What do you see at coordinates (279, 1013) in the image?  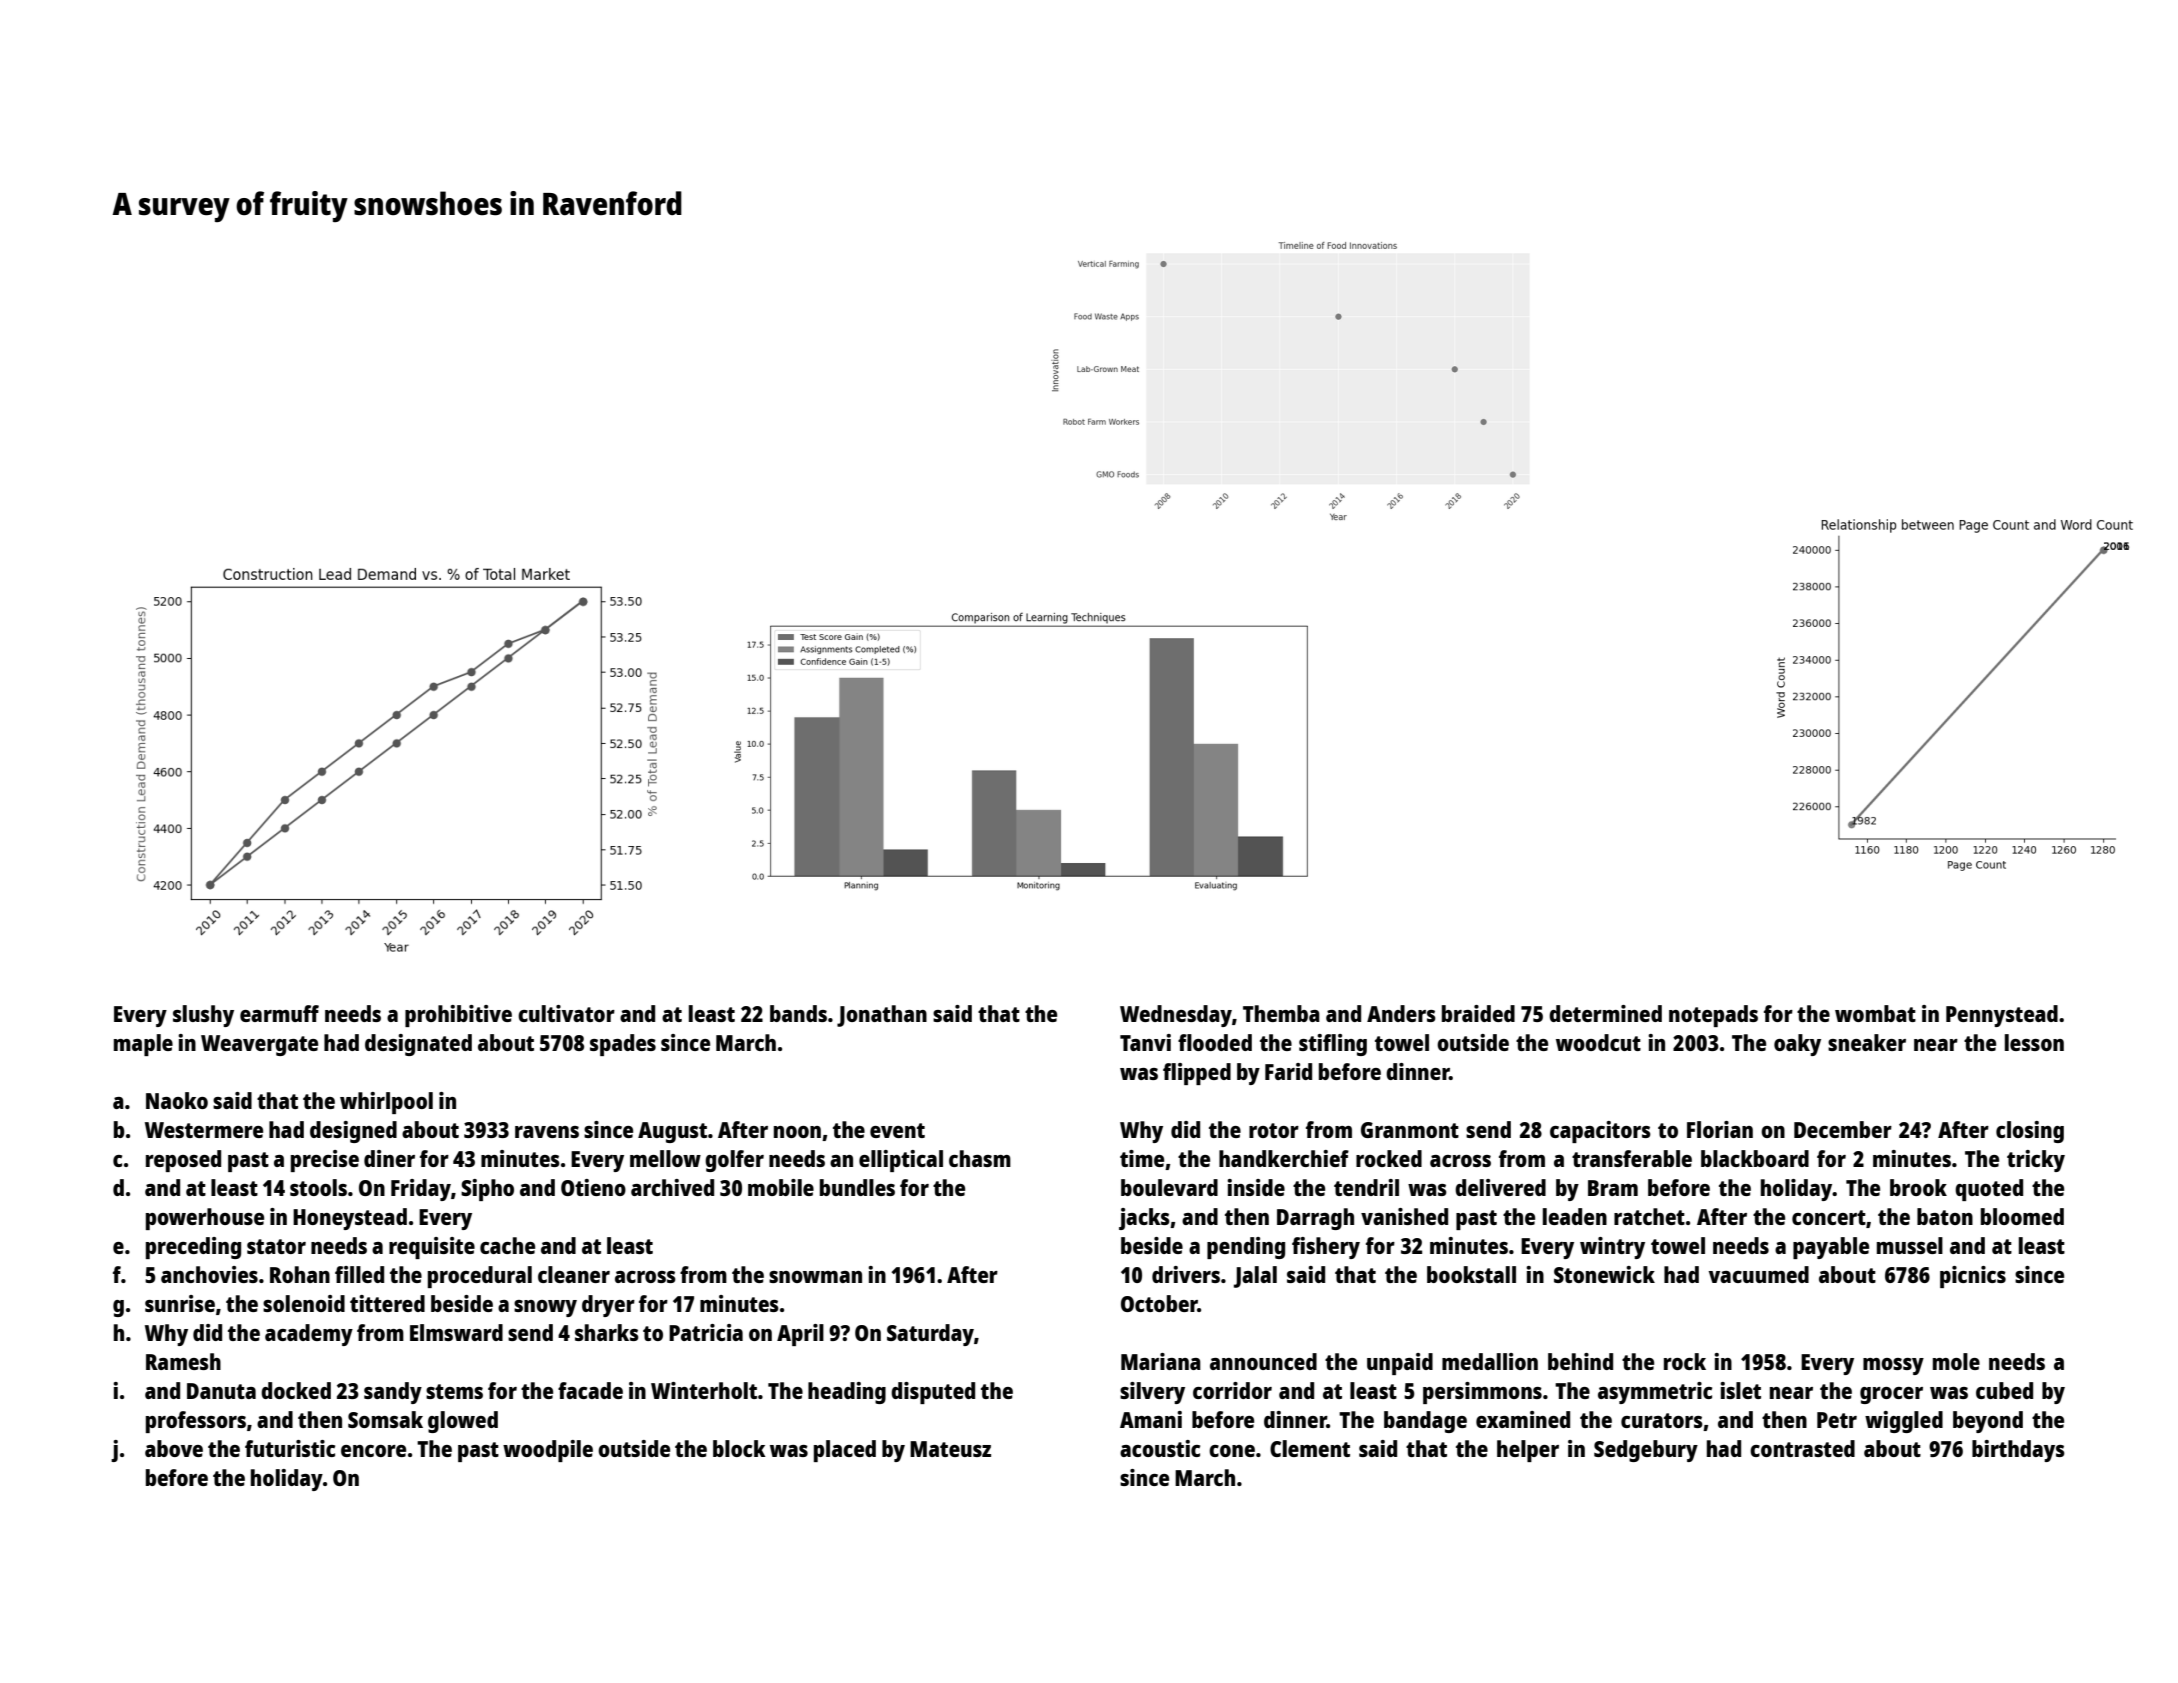 I see `earmuff` at bounding box center [279, 1013].
